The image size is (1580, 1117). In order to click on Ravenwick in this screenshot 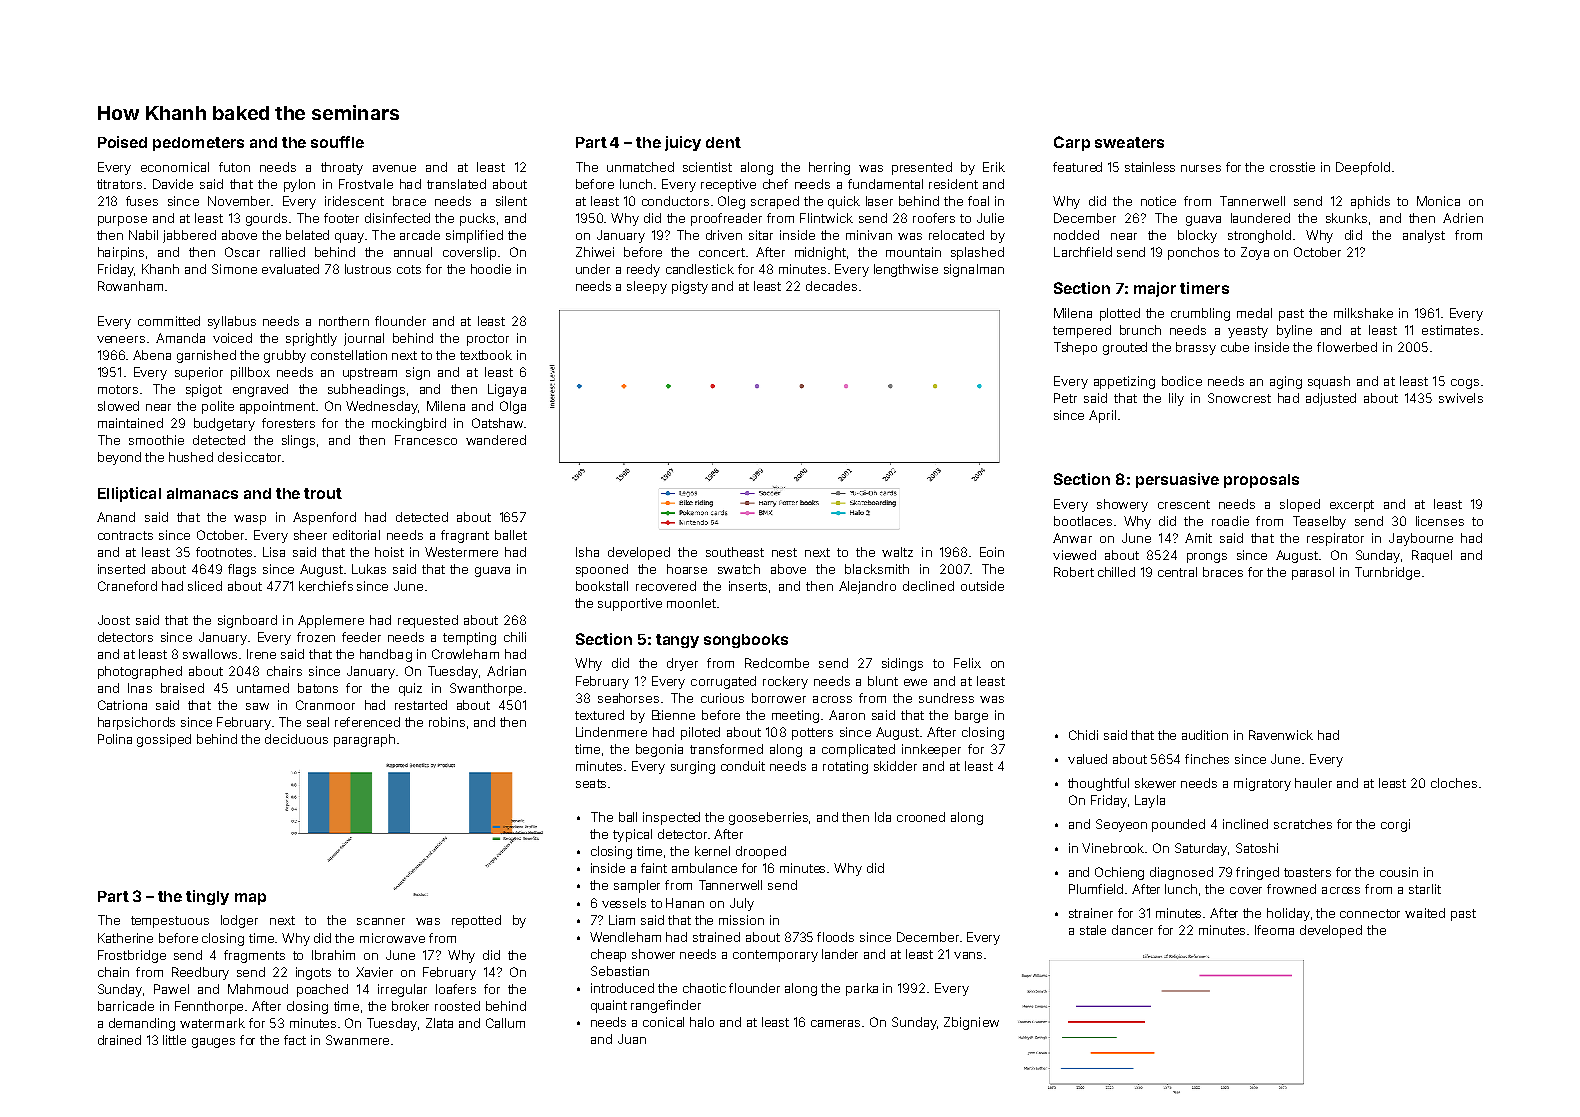, I will do `click(1281, 735)`.
